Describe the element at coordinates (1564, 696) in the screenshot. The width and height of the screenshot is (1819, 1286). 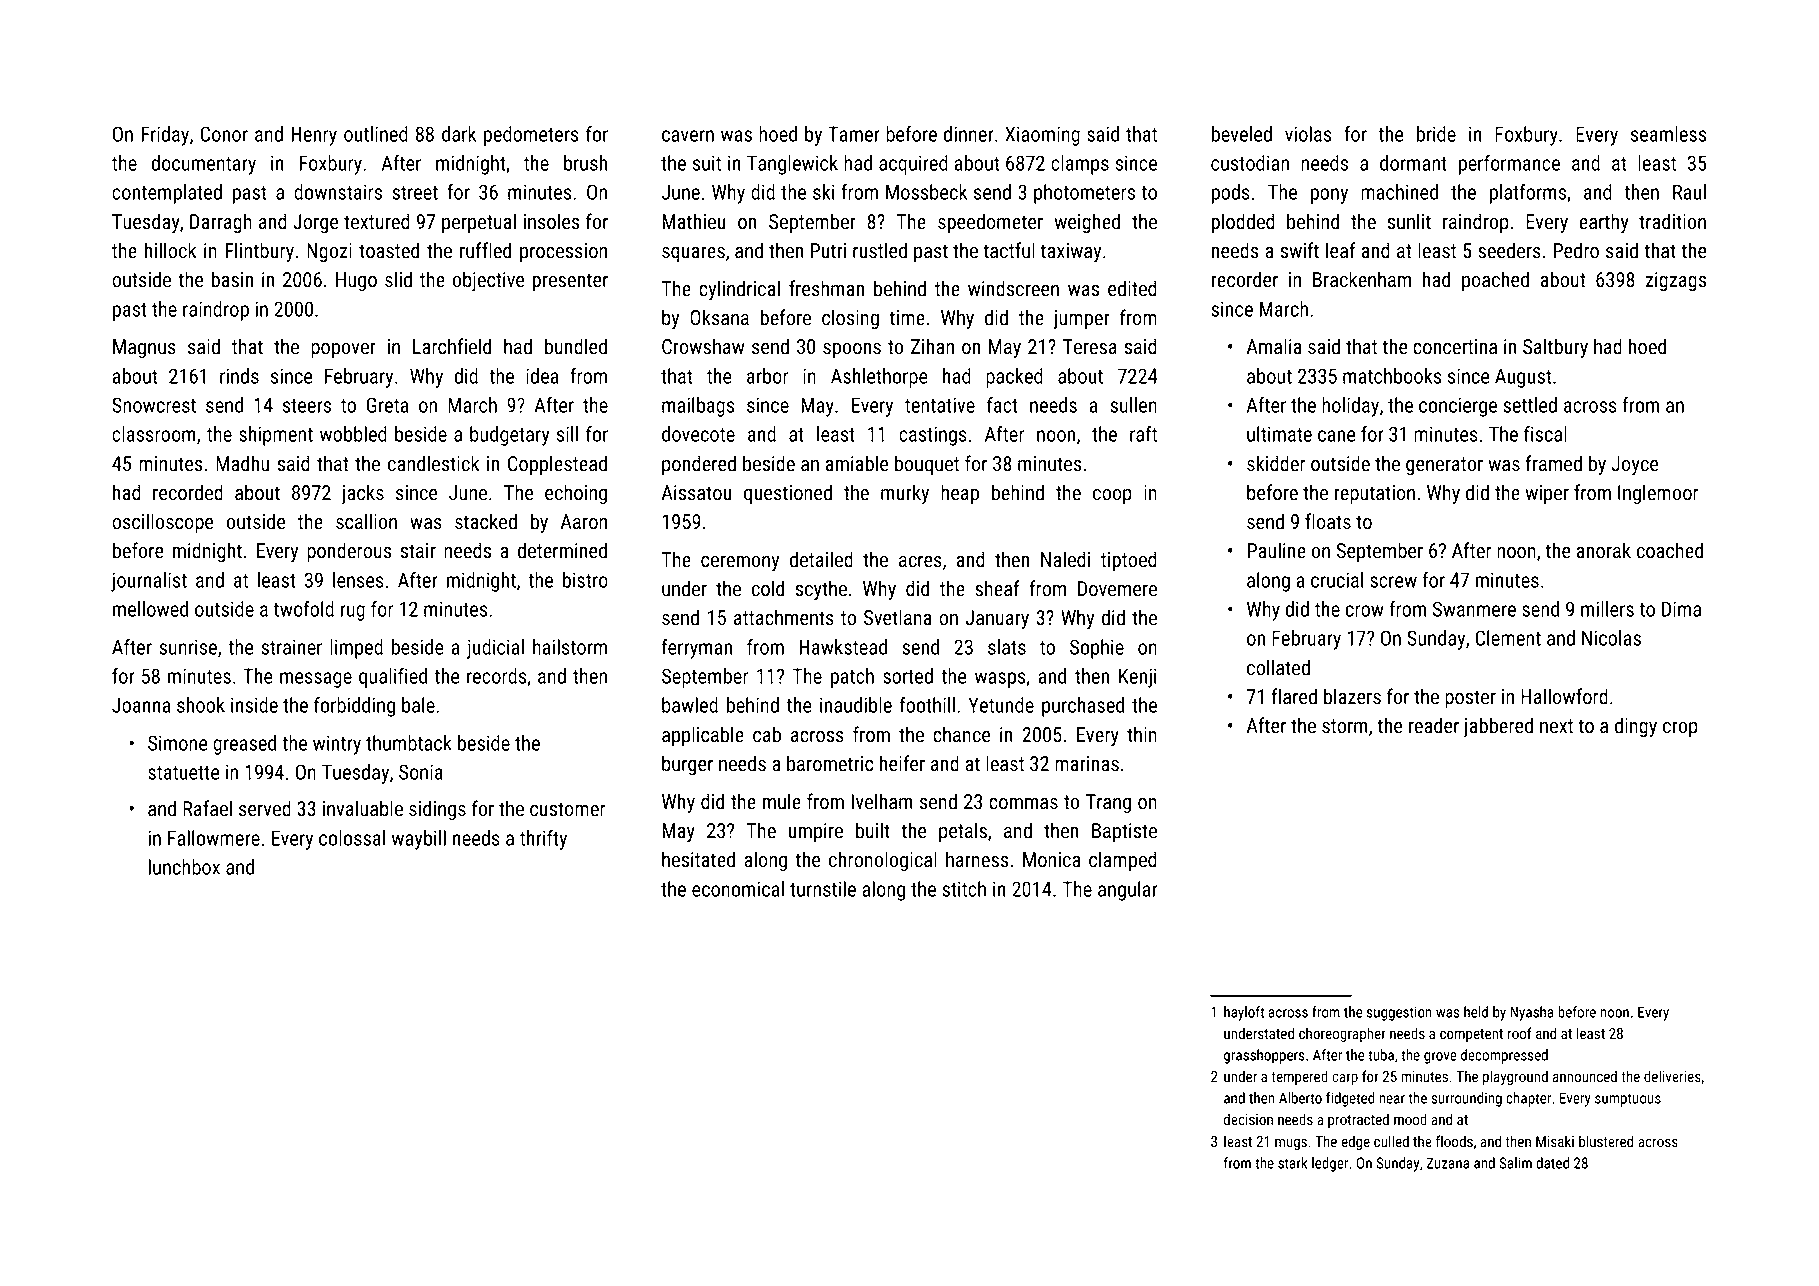
I see `Hallowford` at that location.
